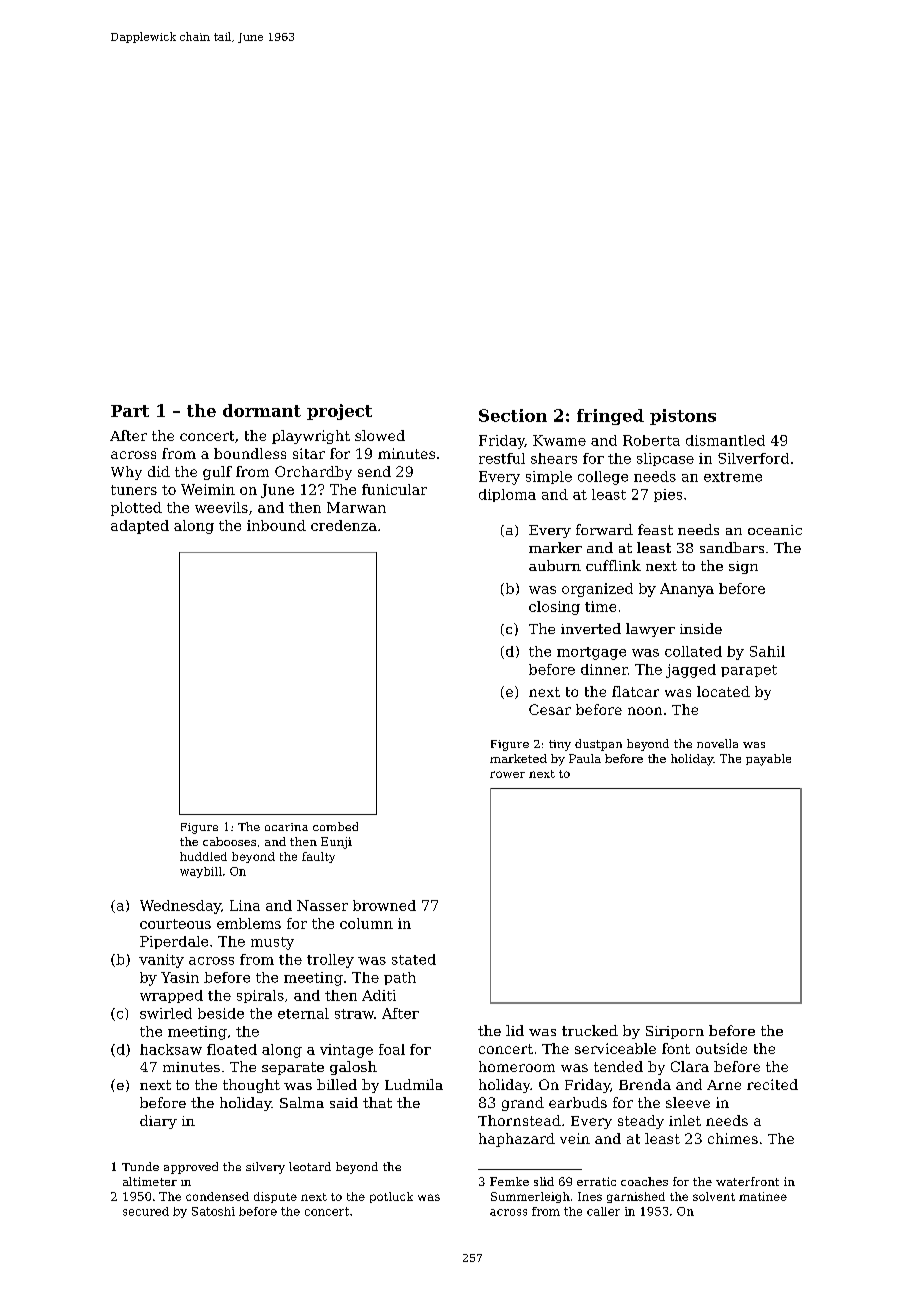 The image size is (924, 1308). What do you see at coordinates (753, 458) in the screenshot?
I see `Silverford` at bounding box center [753, 458].
